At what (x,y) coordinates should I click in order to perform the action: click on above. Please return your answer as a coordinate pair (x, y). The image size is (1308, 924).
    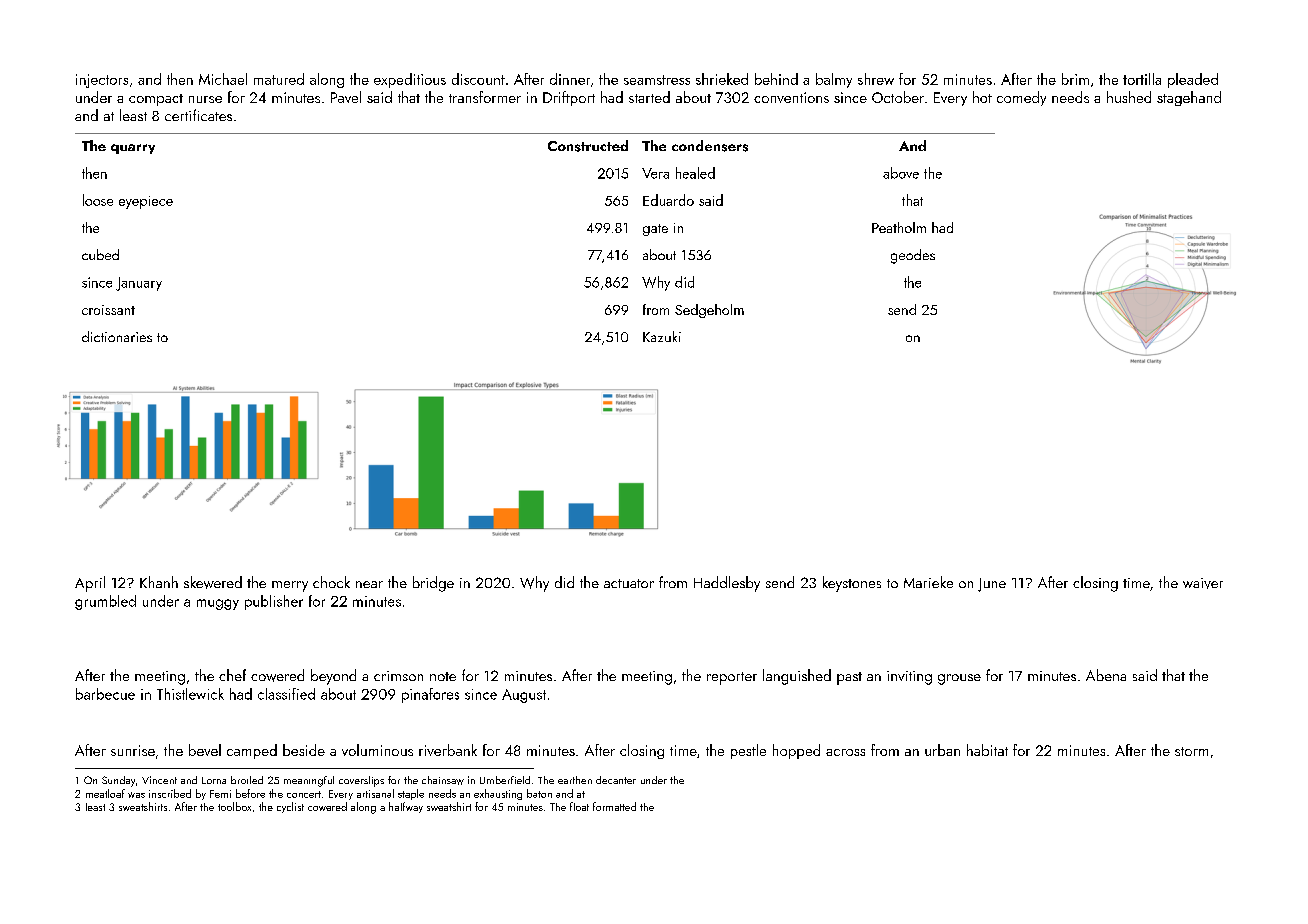
    Looking at the image, I should click on (901, 173).
